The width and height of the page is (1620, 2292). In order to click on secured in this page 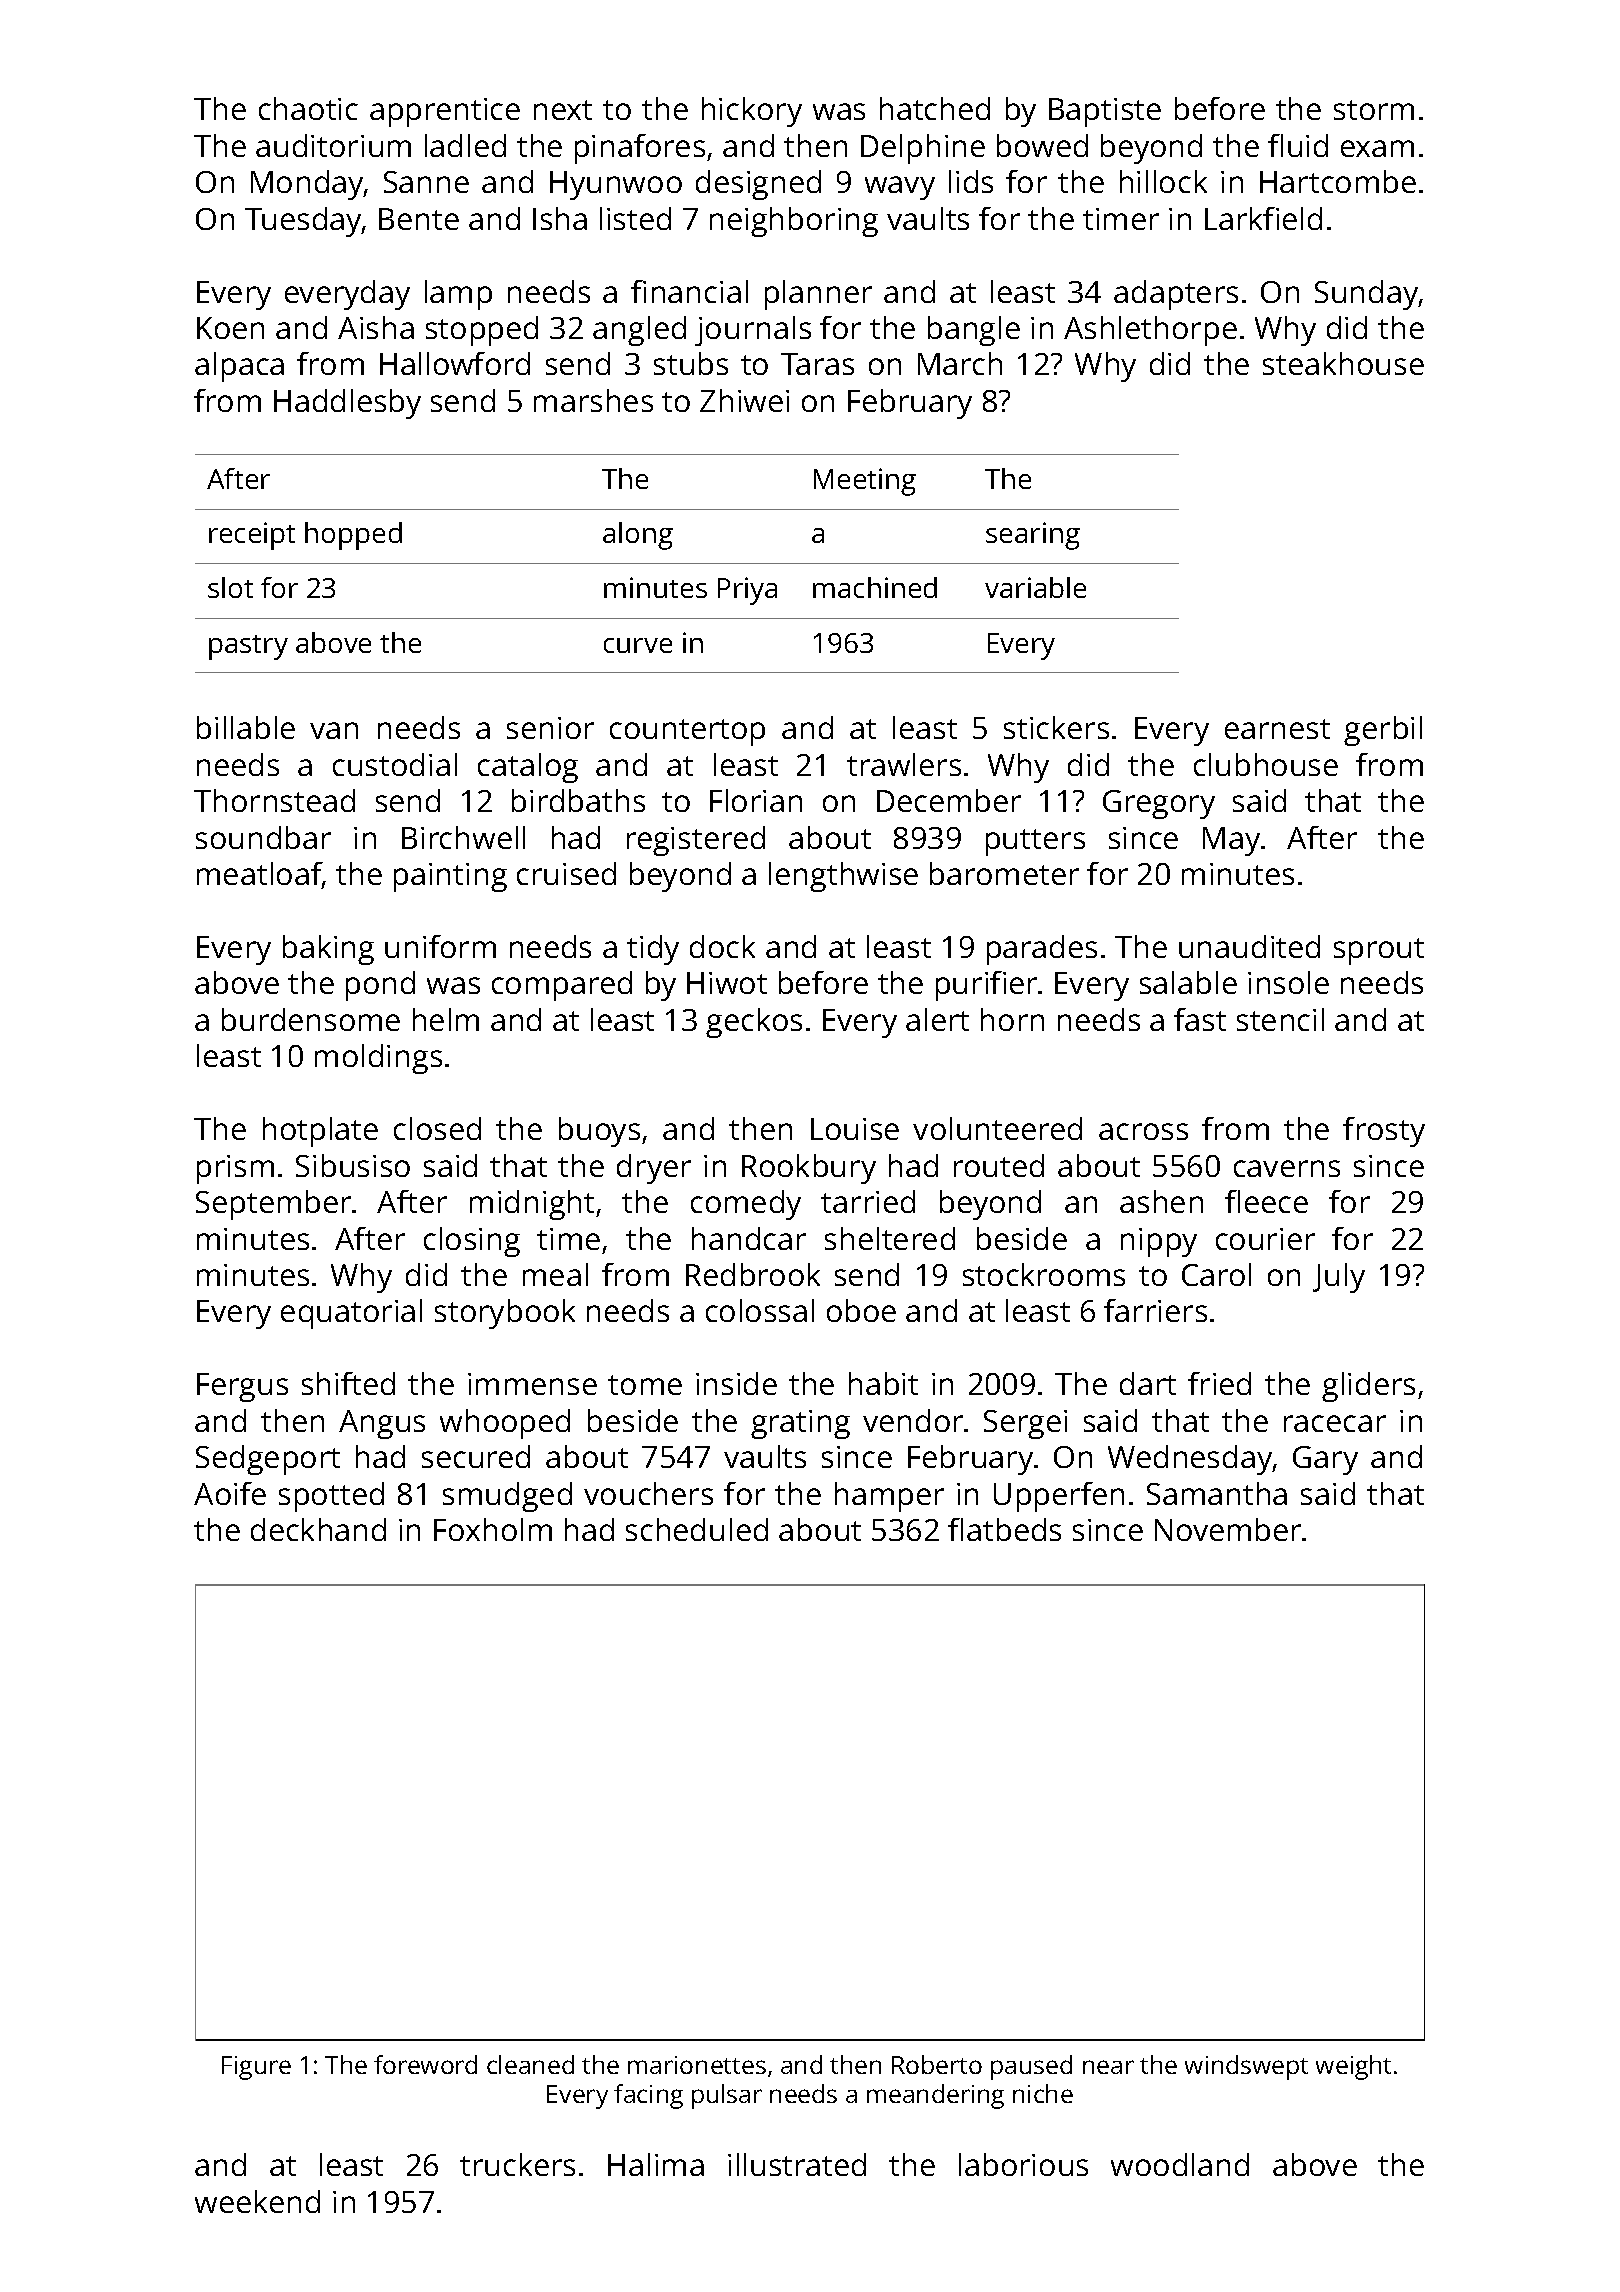, I will do `click(476, 1456)`.
